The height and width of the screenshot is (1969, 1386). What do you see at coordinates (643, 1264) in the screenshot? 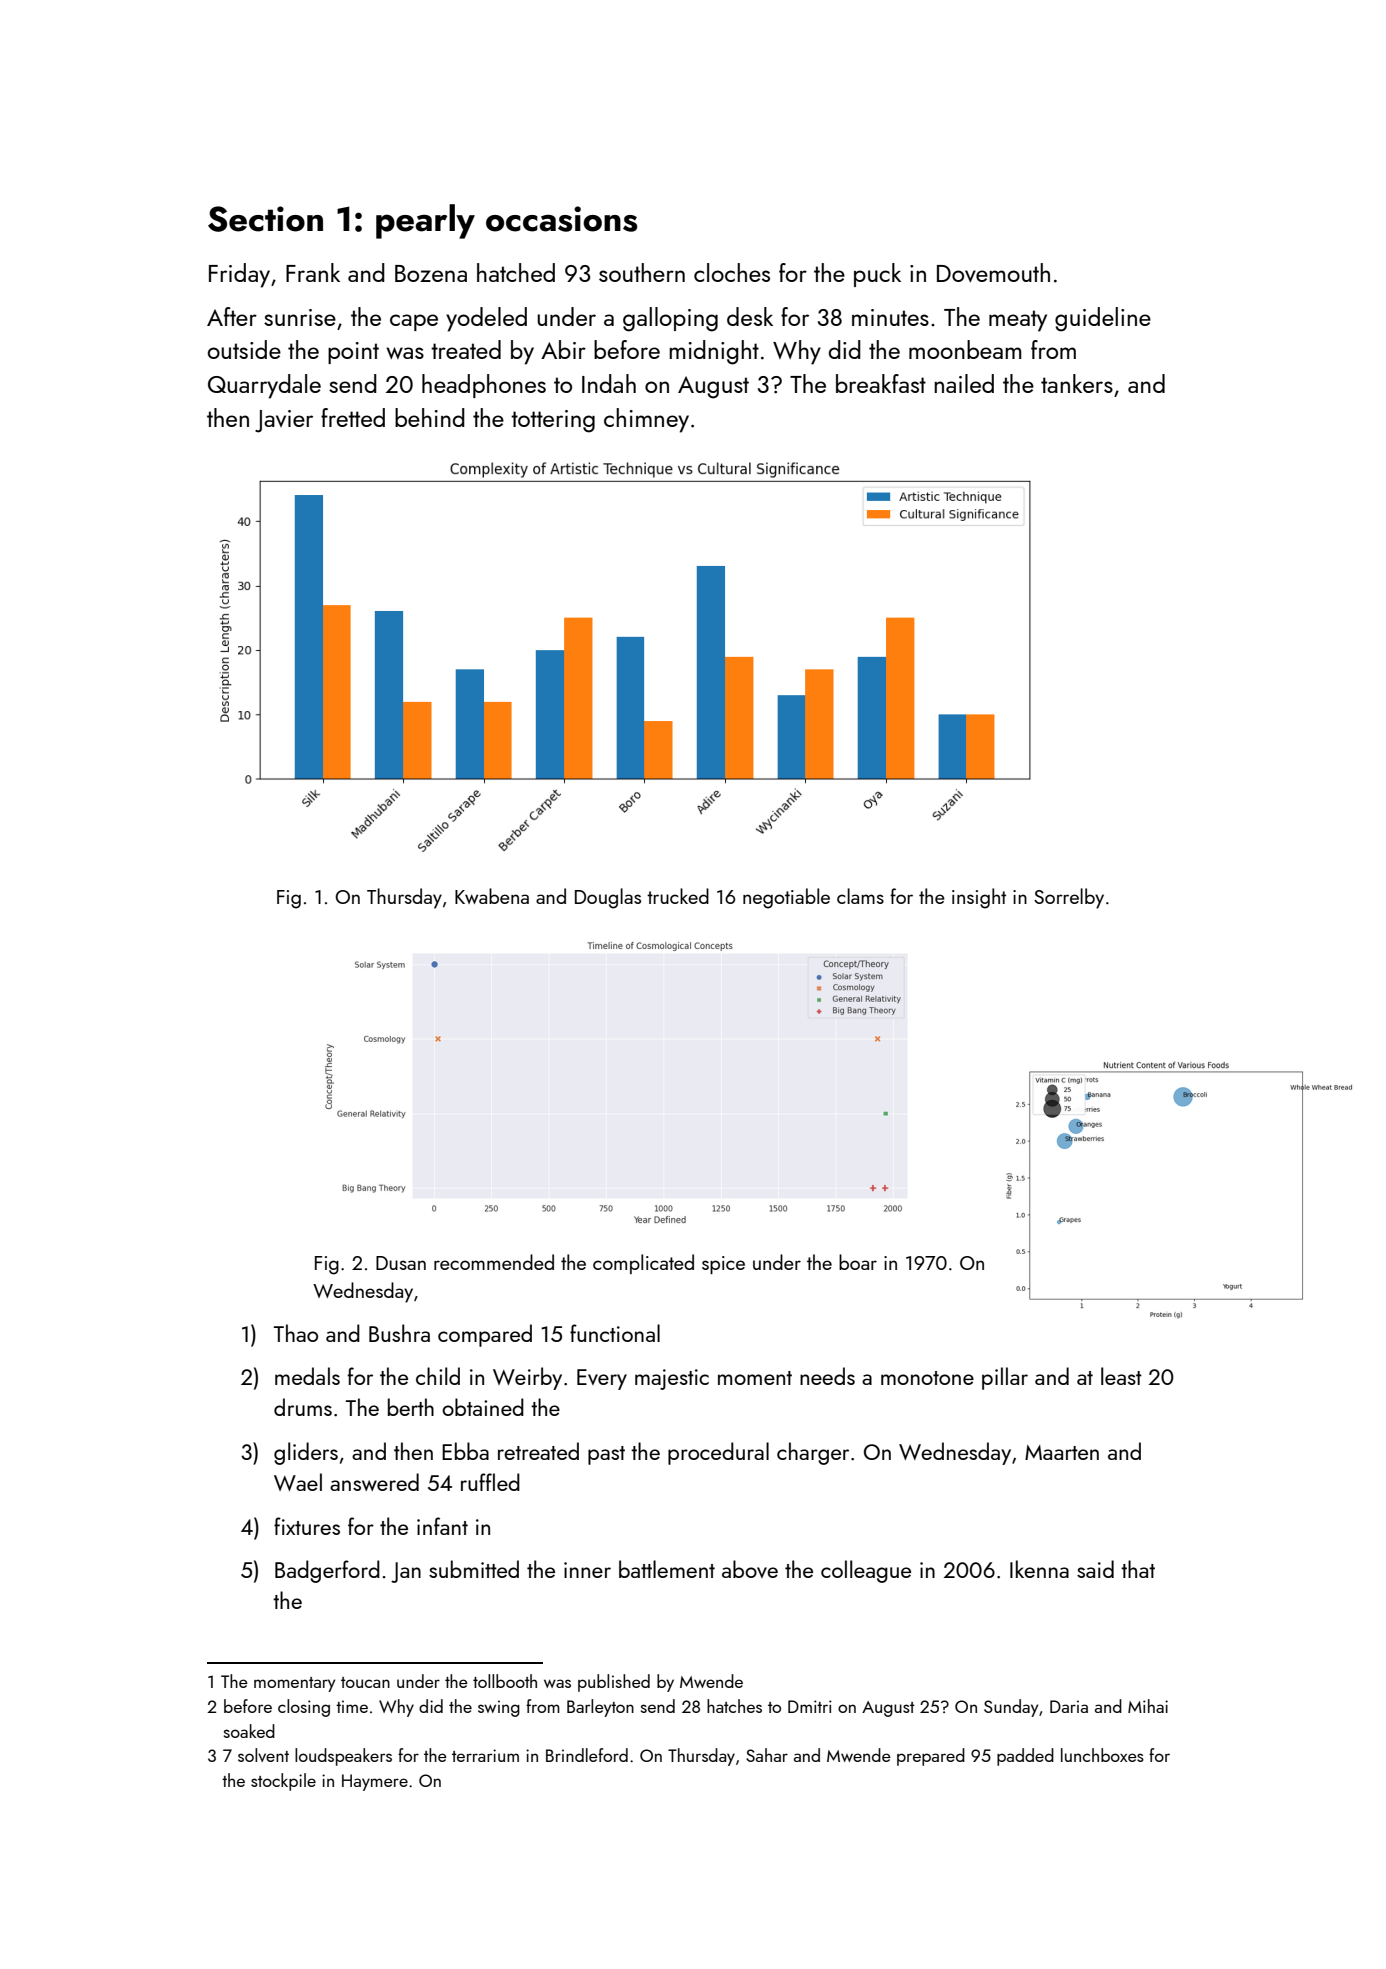
I see `complicated` at bounding box center [643, 1264].
